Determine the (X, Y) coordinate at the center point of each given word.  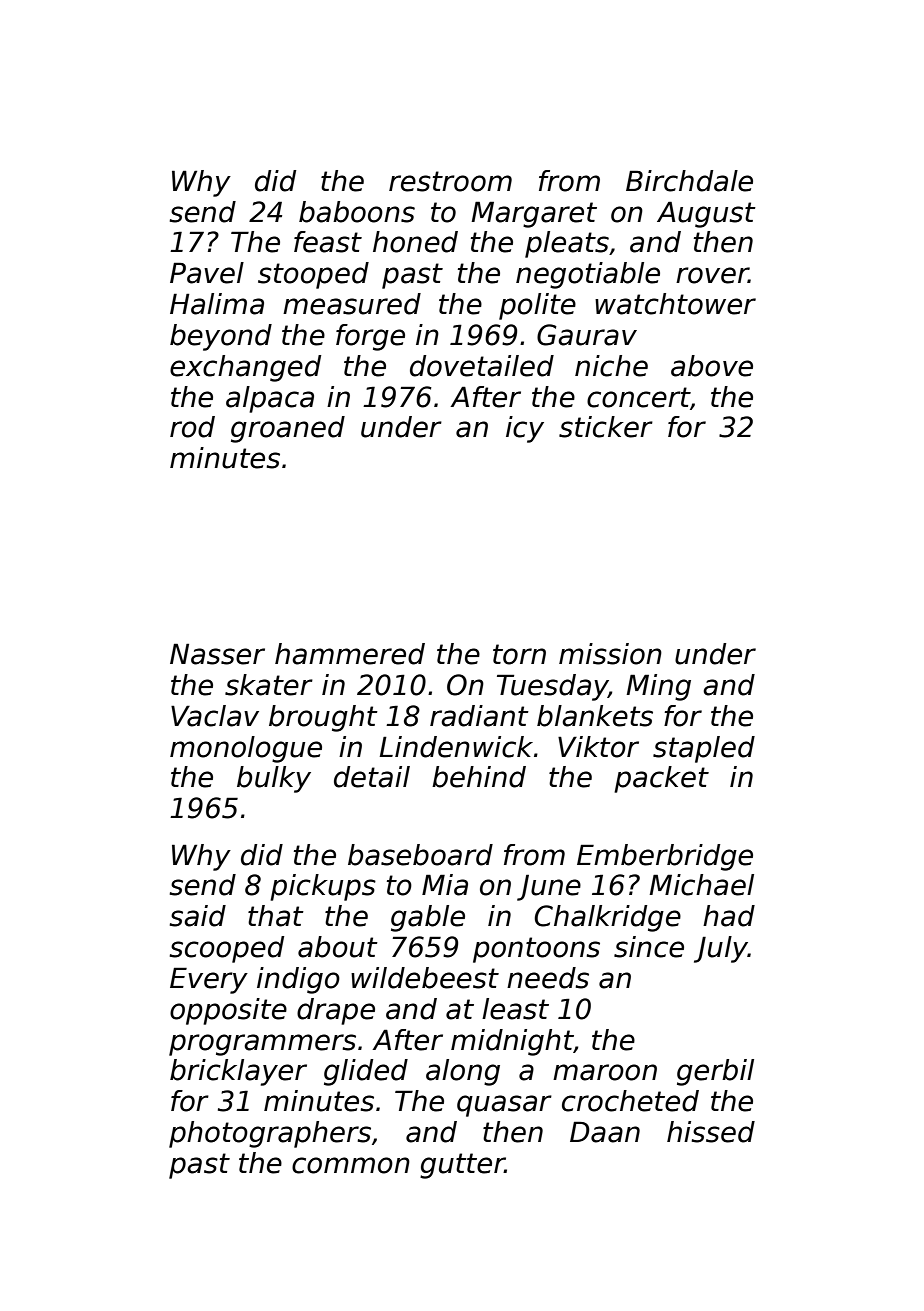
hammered (350, 654)
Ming (658, 687)
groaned (288, 429)
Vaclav (215, 716)
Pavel (207, 273)
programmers (262, 1045)
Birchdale (689, 181)
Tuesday (552, 687)
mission (610, 654)
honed (415, 242)
